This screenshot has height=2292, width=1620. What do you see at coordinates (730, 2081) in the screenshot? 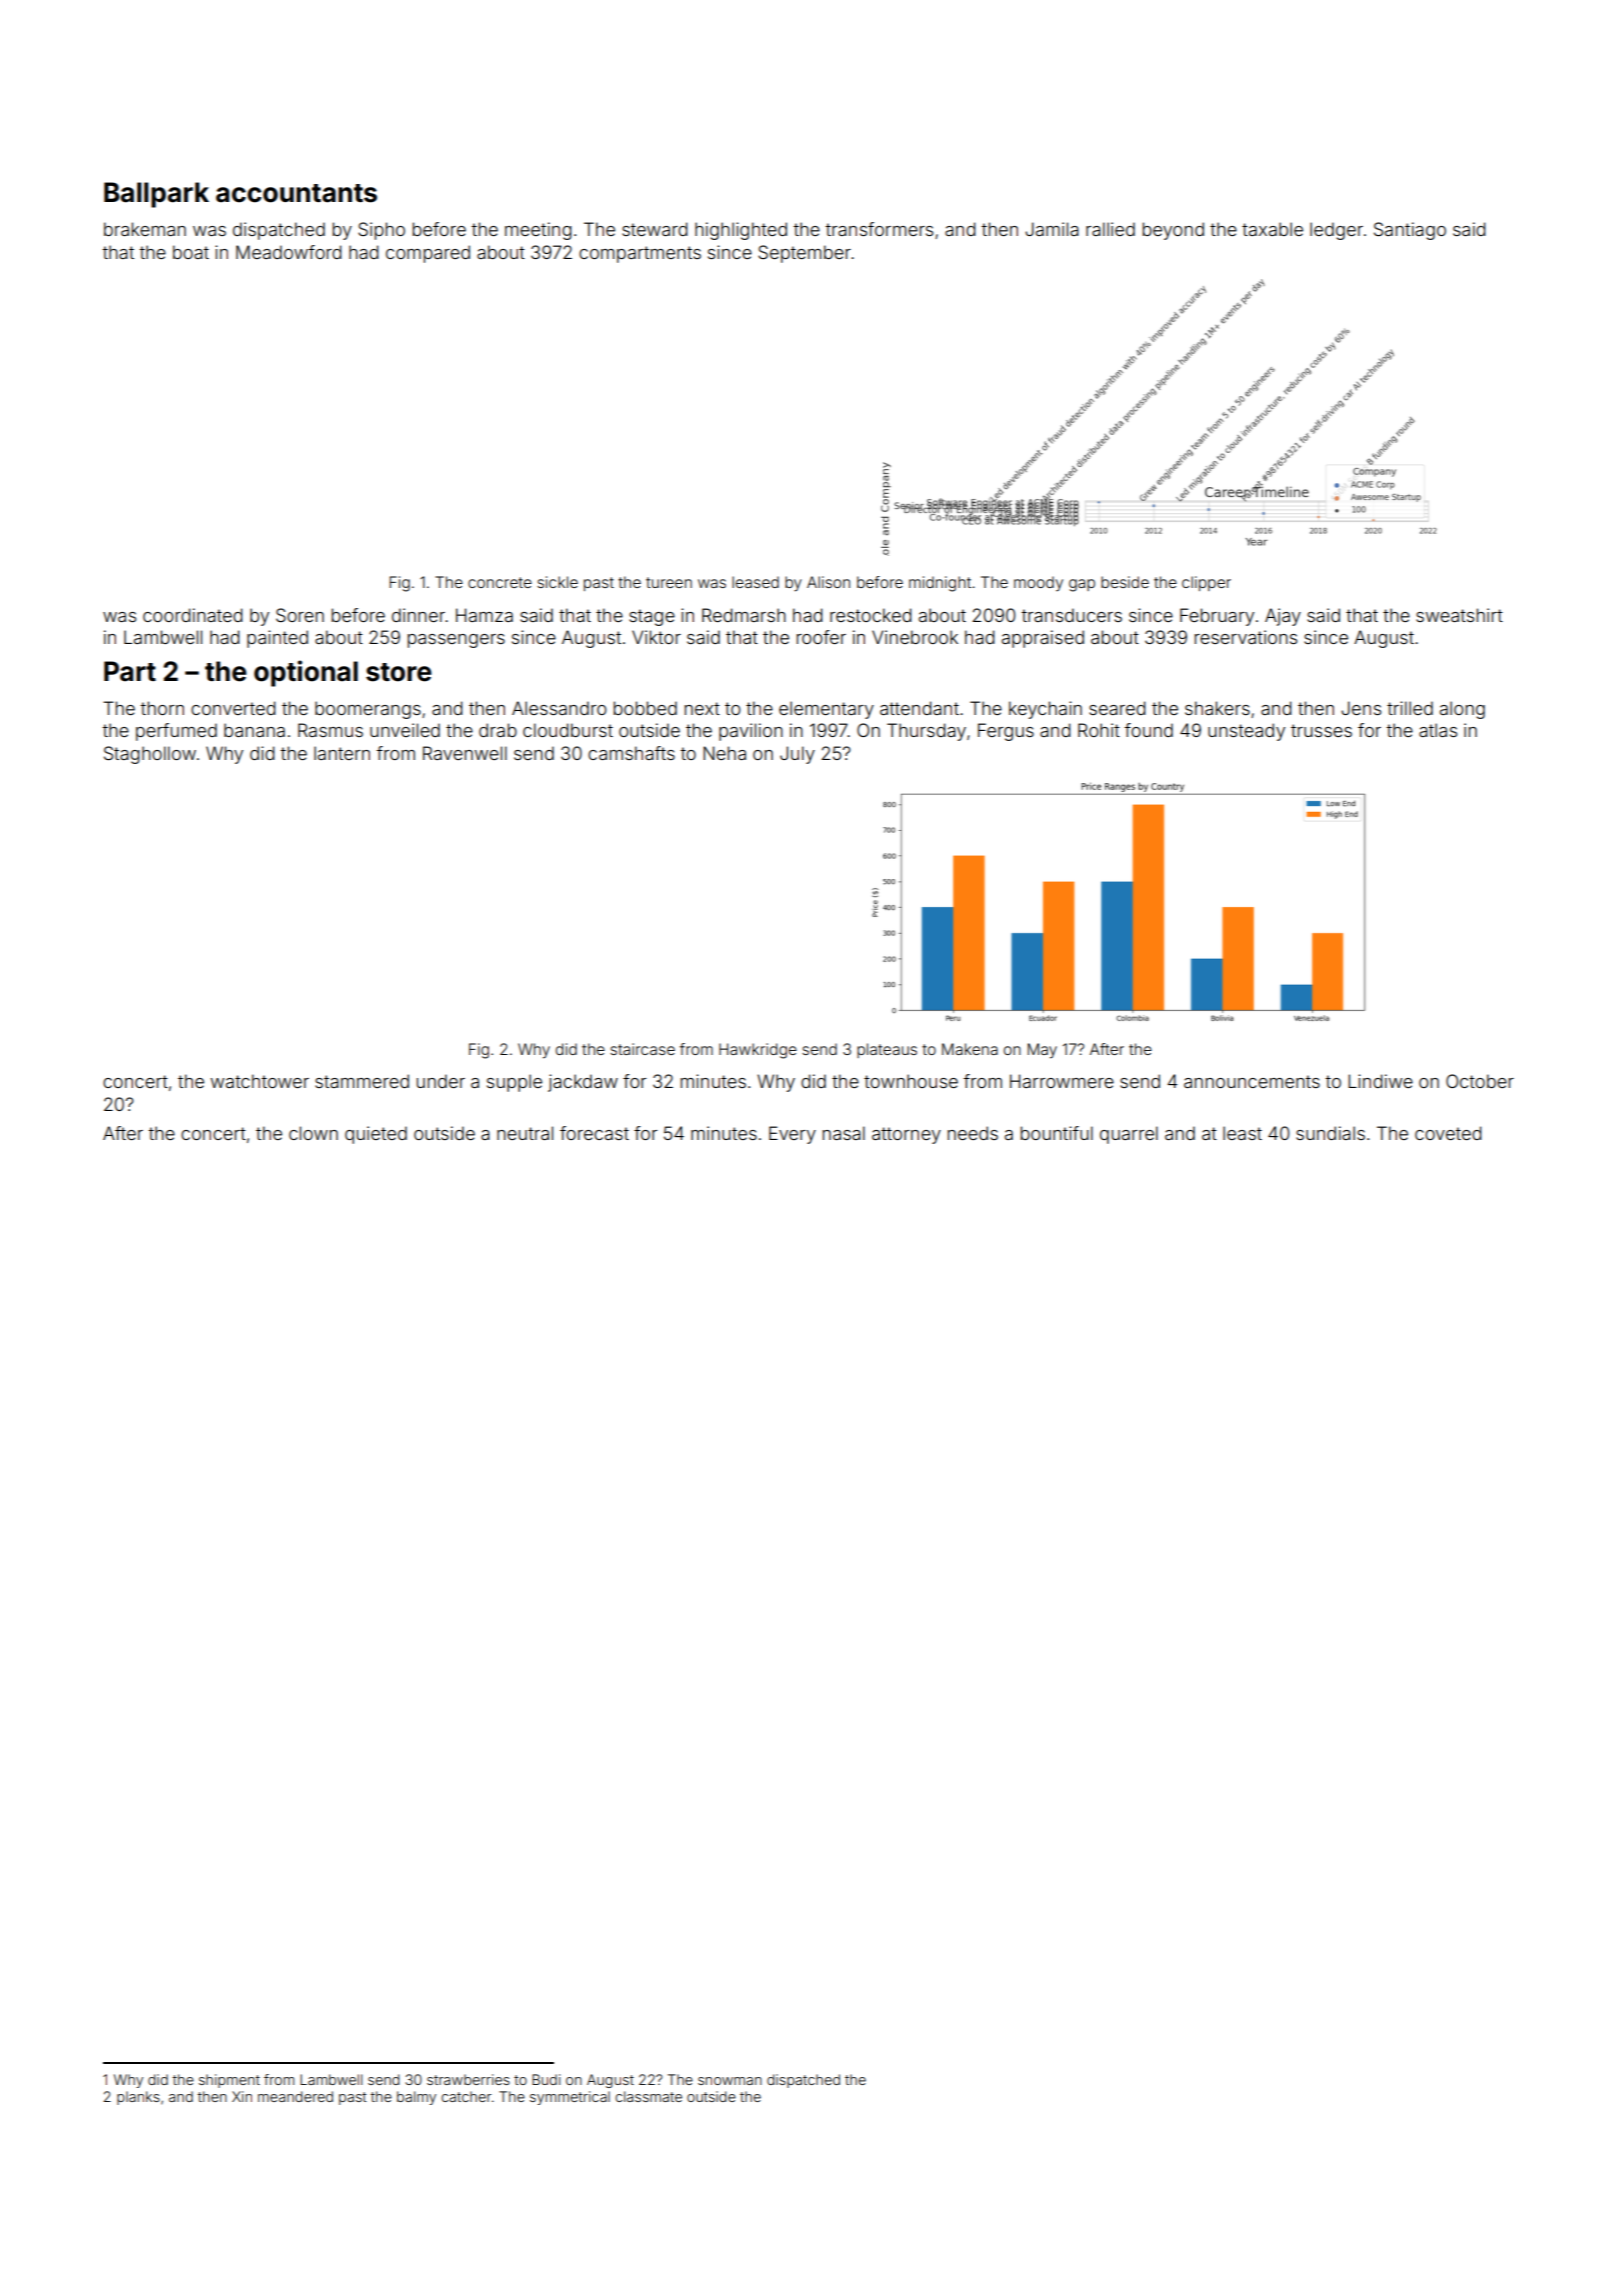
I see `snowman` at bounding box center [730, 2081].
